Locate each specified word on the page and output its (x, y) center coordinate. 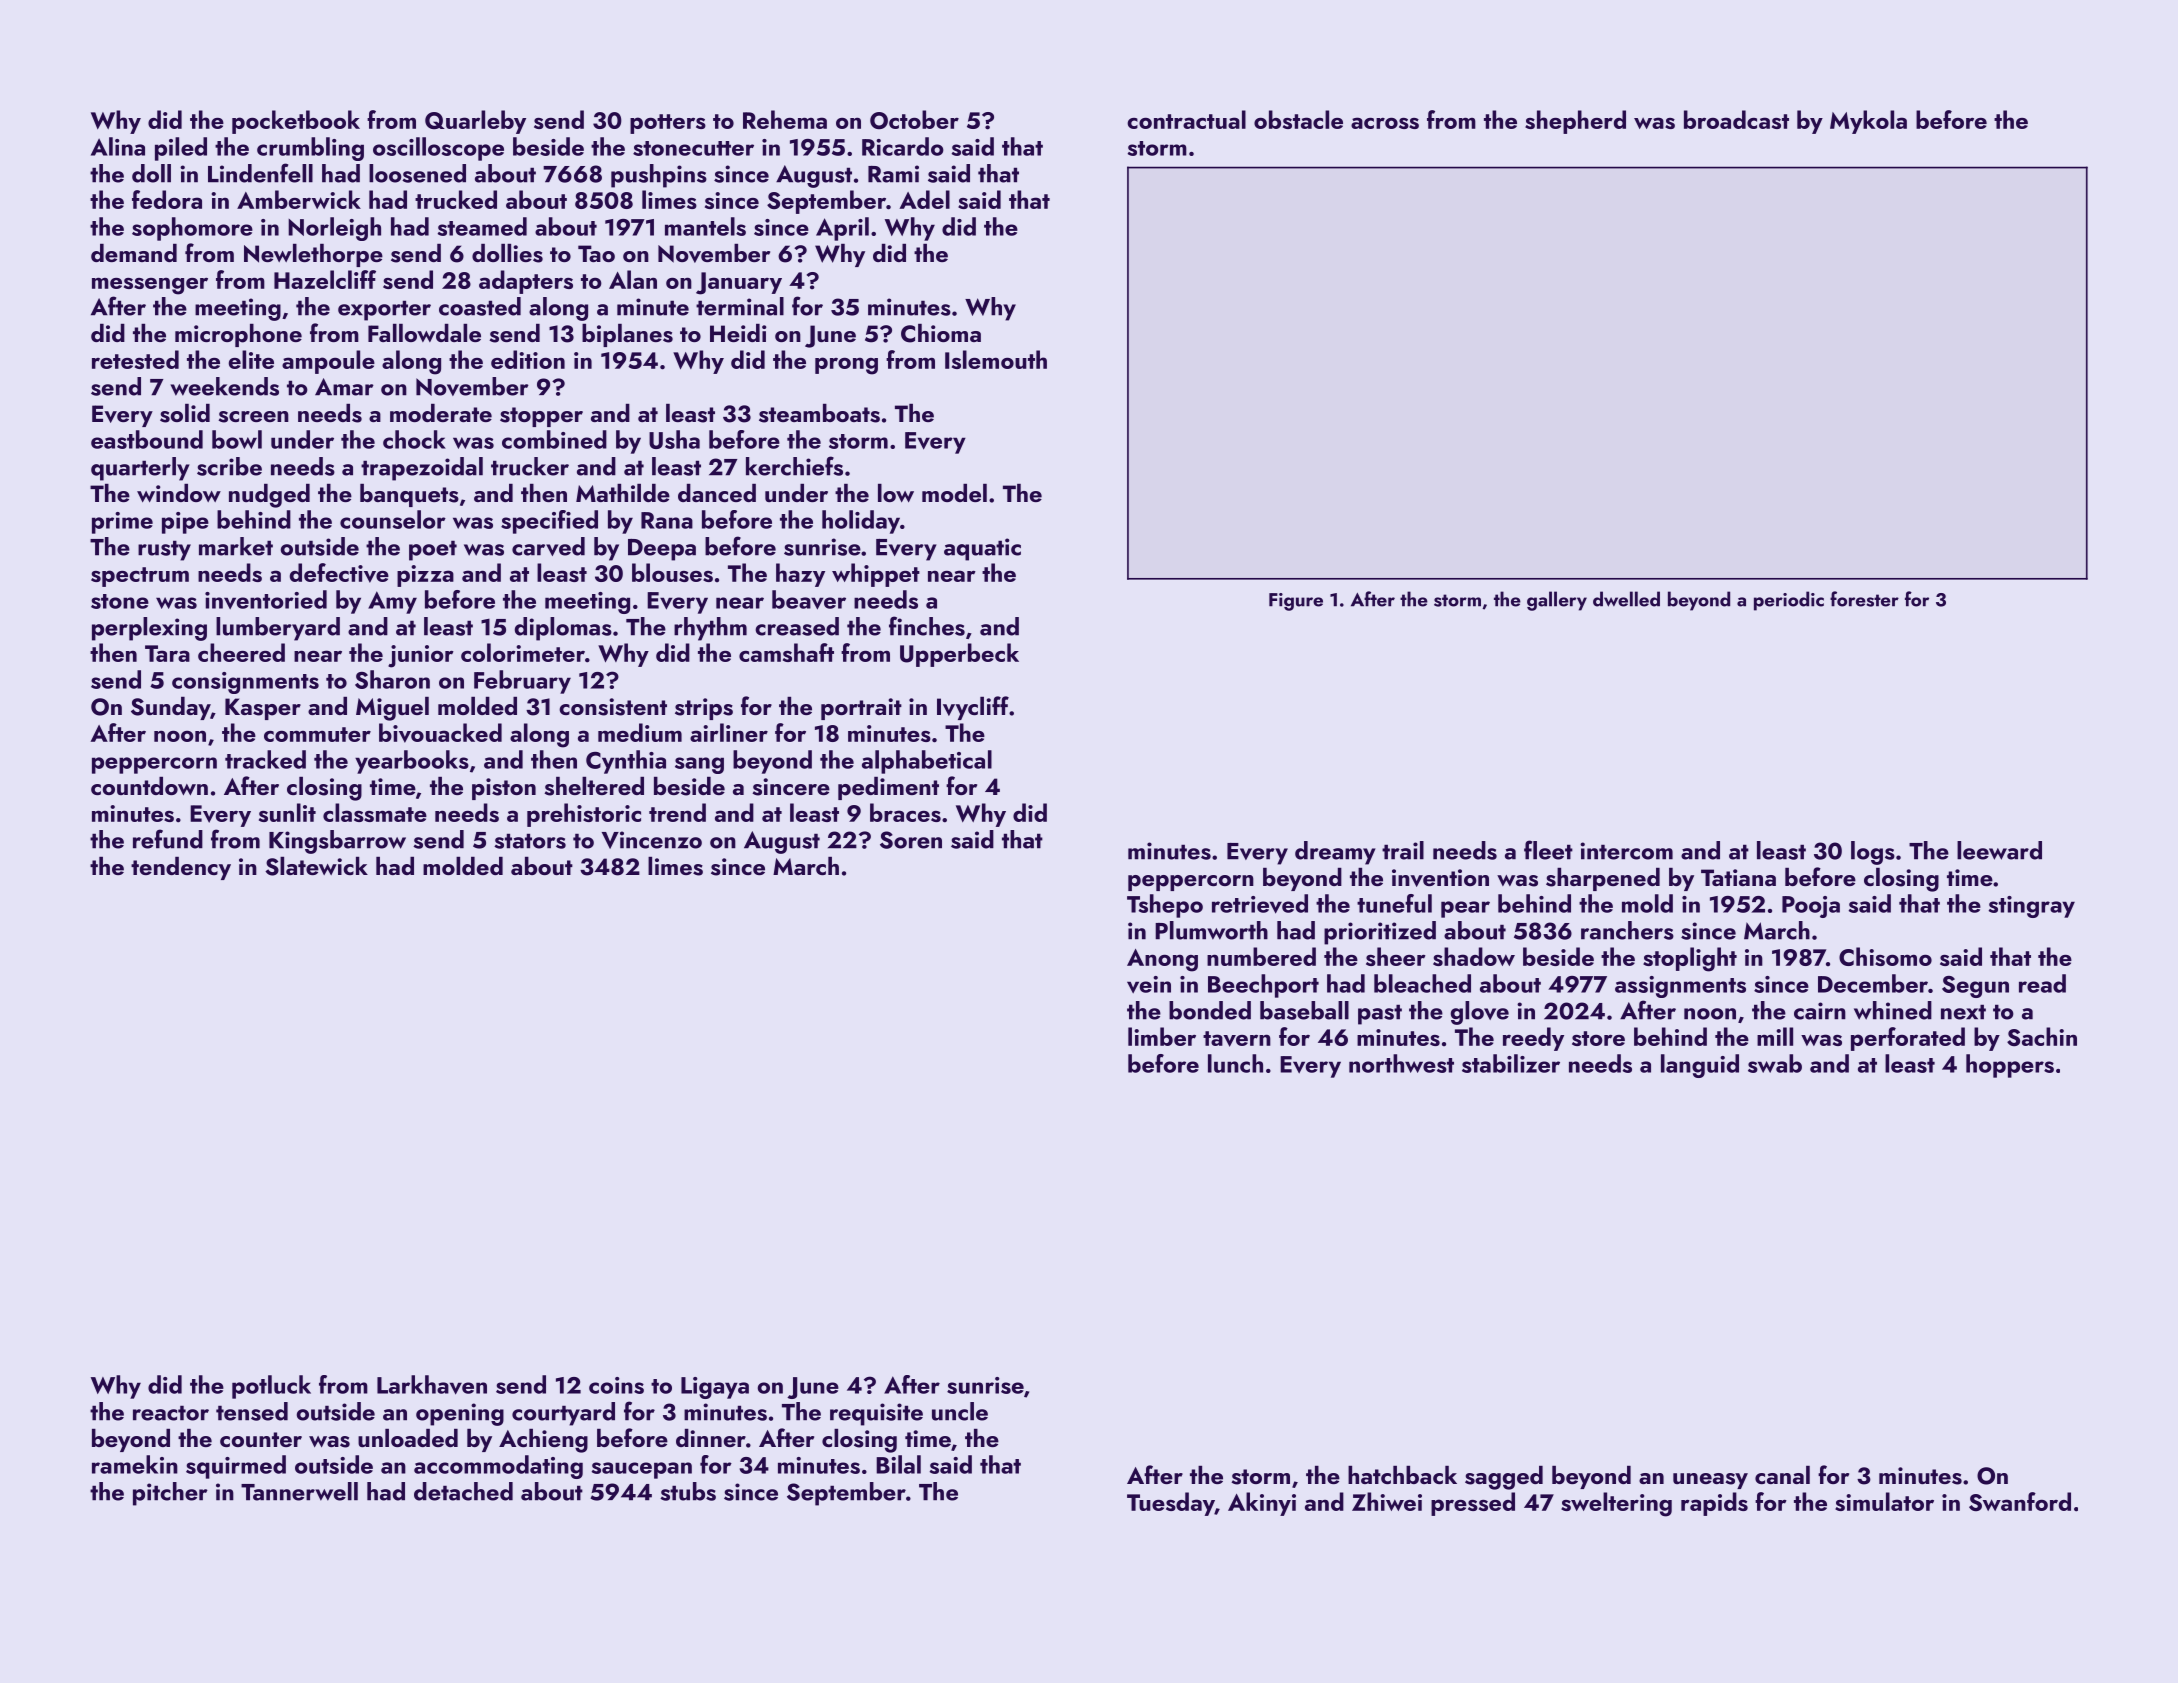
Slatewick (316, 866)
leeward (1999, 850)
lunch (1235, 1063)
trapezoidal (422, 469)
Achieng (543, 1441)
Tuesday (1171, 1504)
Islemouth (996, 359)
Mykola (1868, 122)
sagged (1504, 1478)
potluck (271, 1387)
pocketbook (296, 122)
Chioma (941, 333)
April (842, 229)
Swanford (2020, 1501)
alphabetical (927, 762)
